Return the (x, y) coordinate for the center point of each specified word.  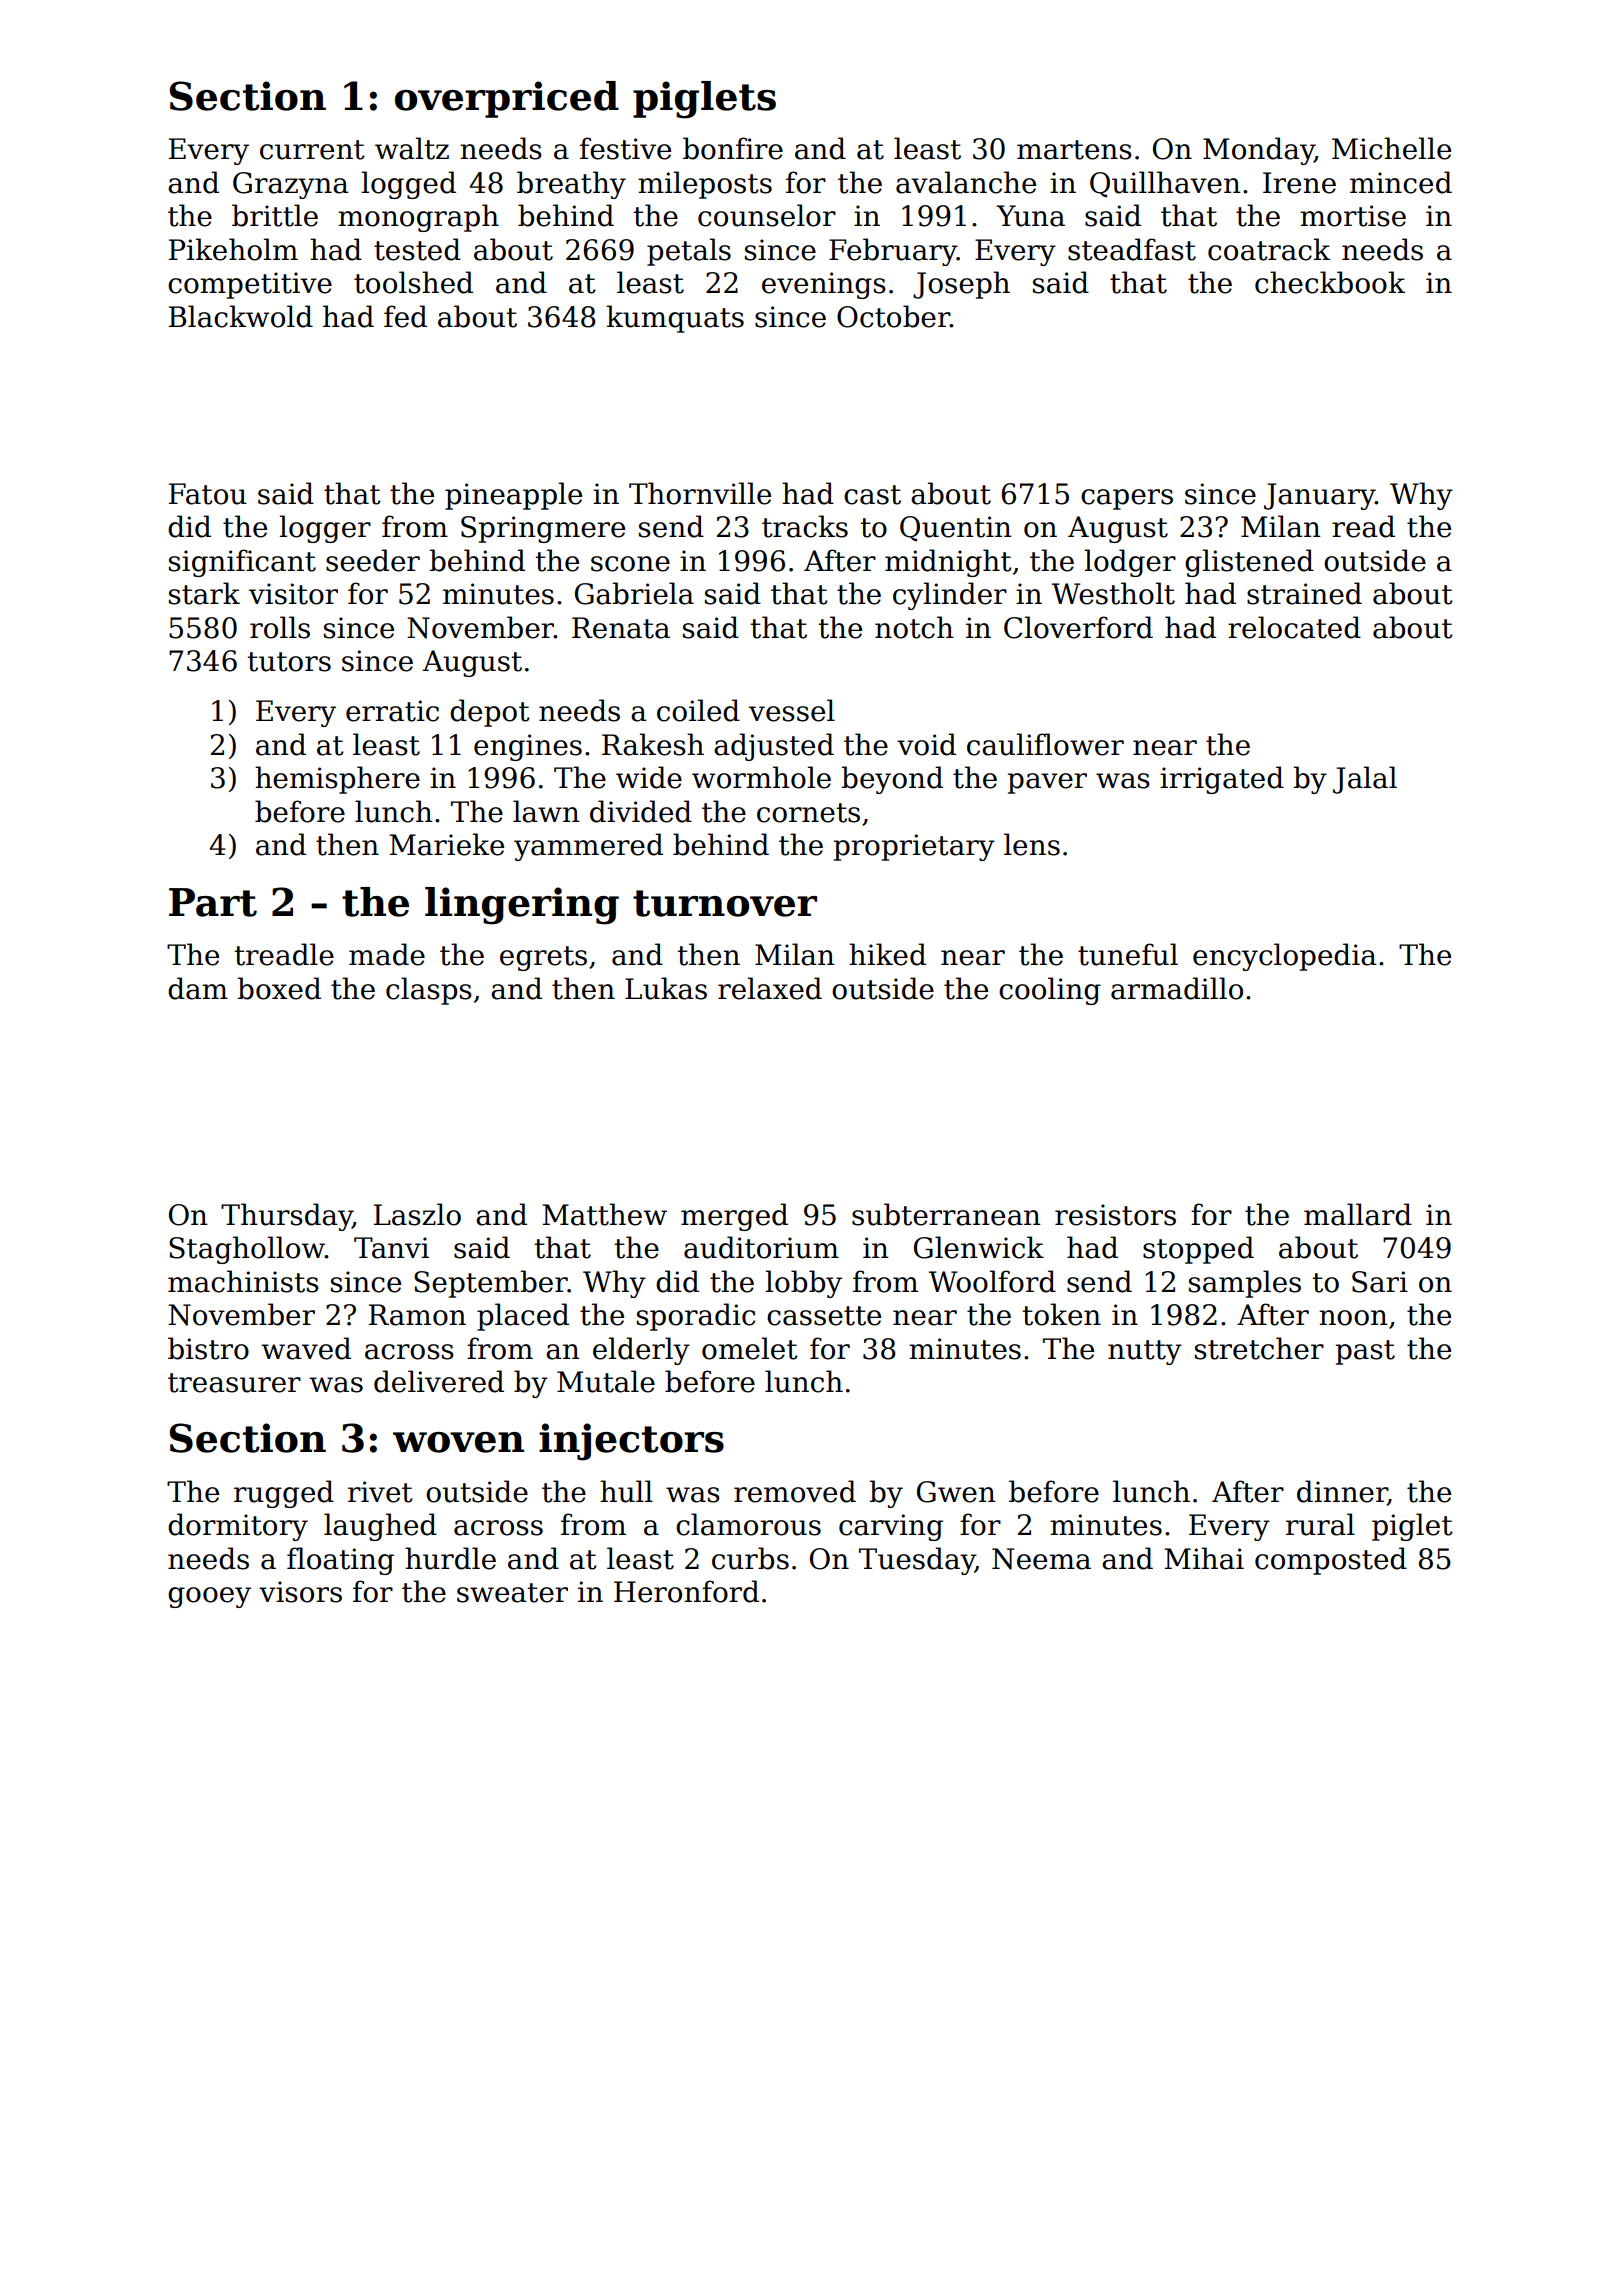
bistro (208, 1348)
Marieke (446, 844)
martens (1074, 150)
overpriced (507, 99)
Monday (1258, 151)
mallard (1358, 1214)
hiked (887, 954)
